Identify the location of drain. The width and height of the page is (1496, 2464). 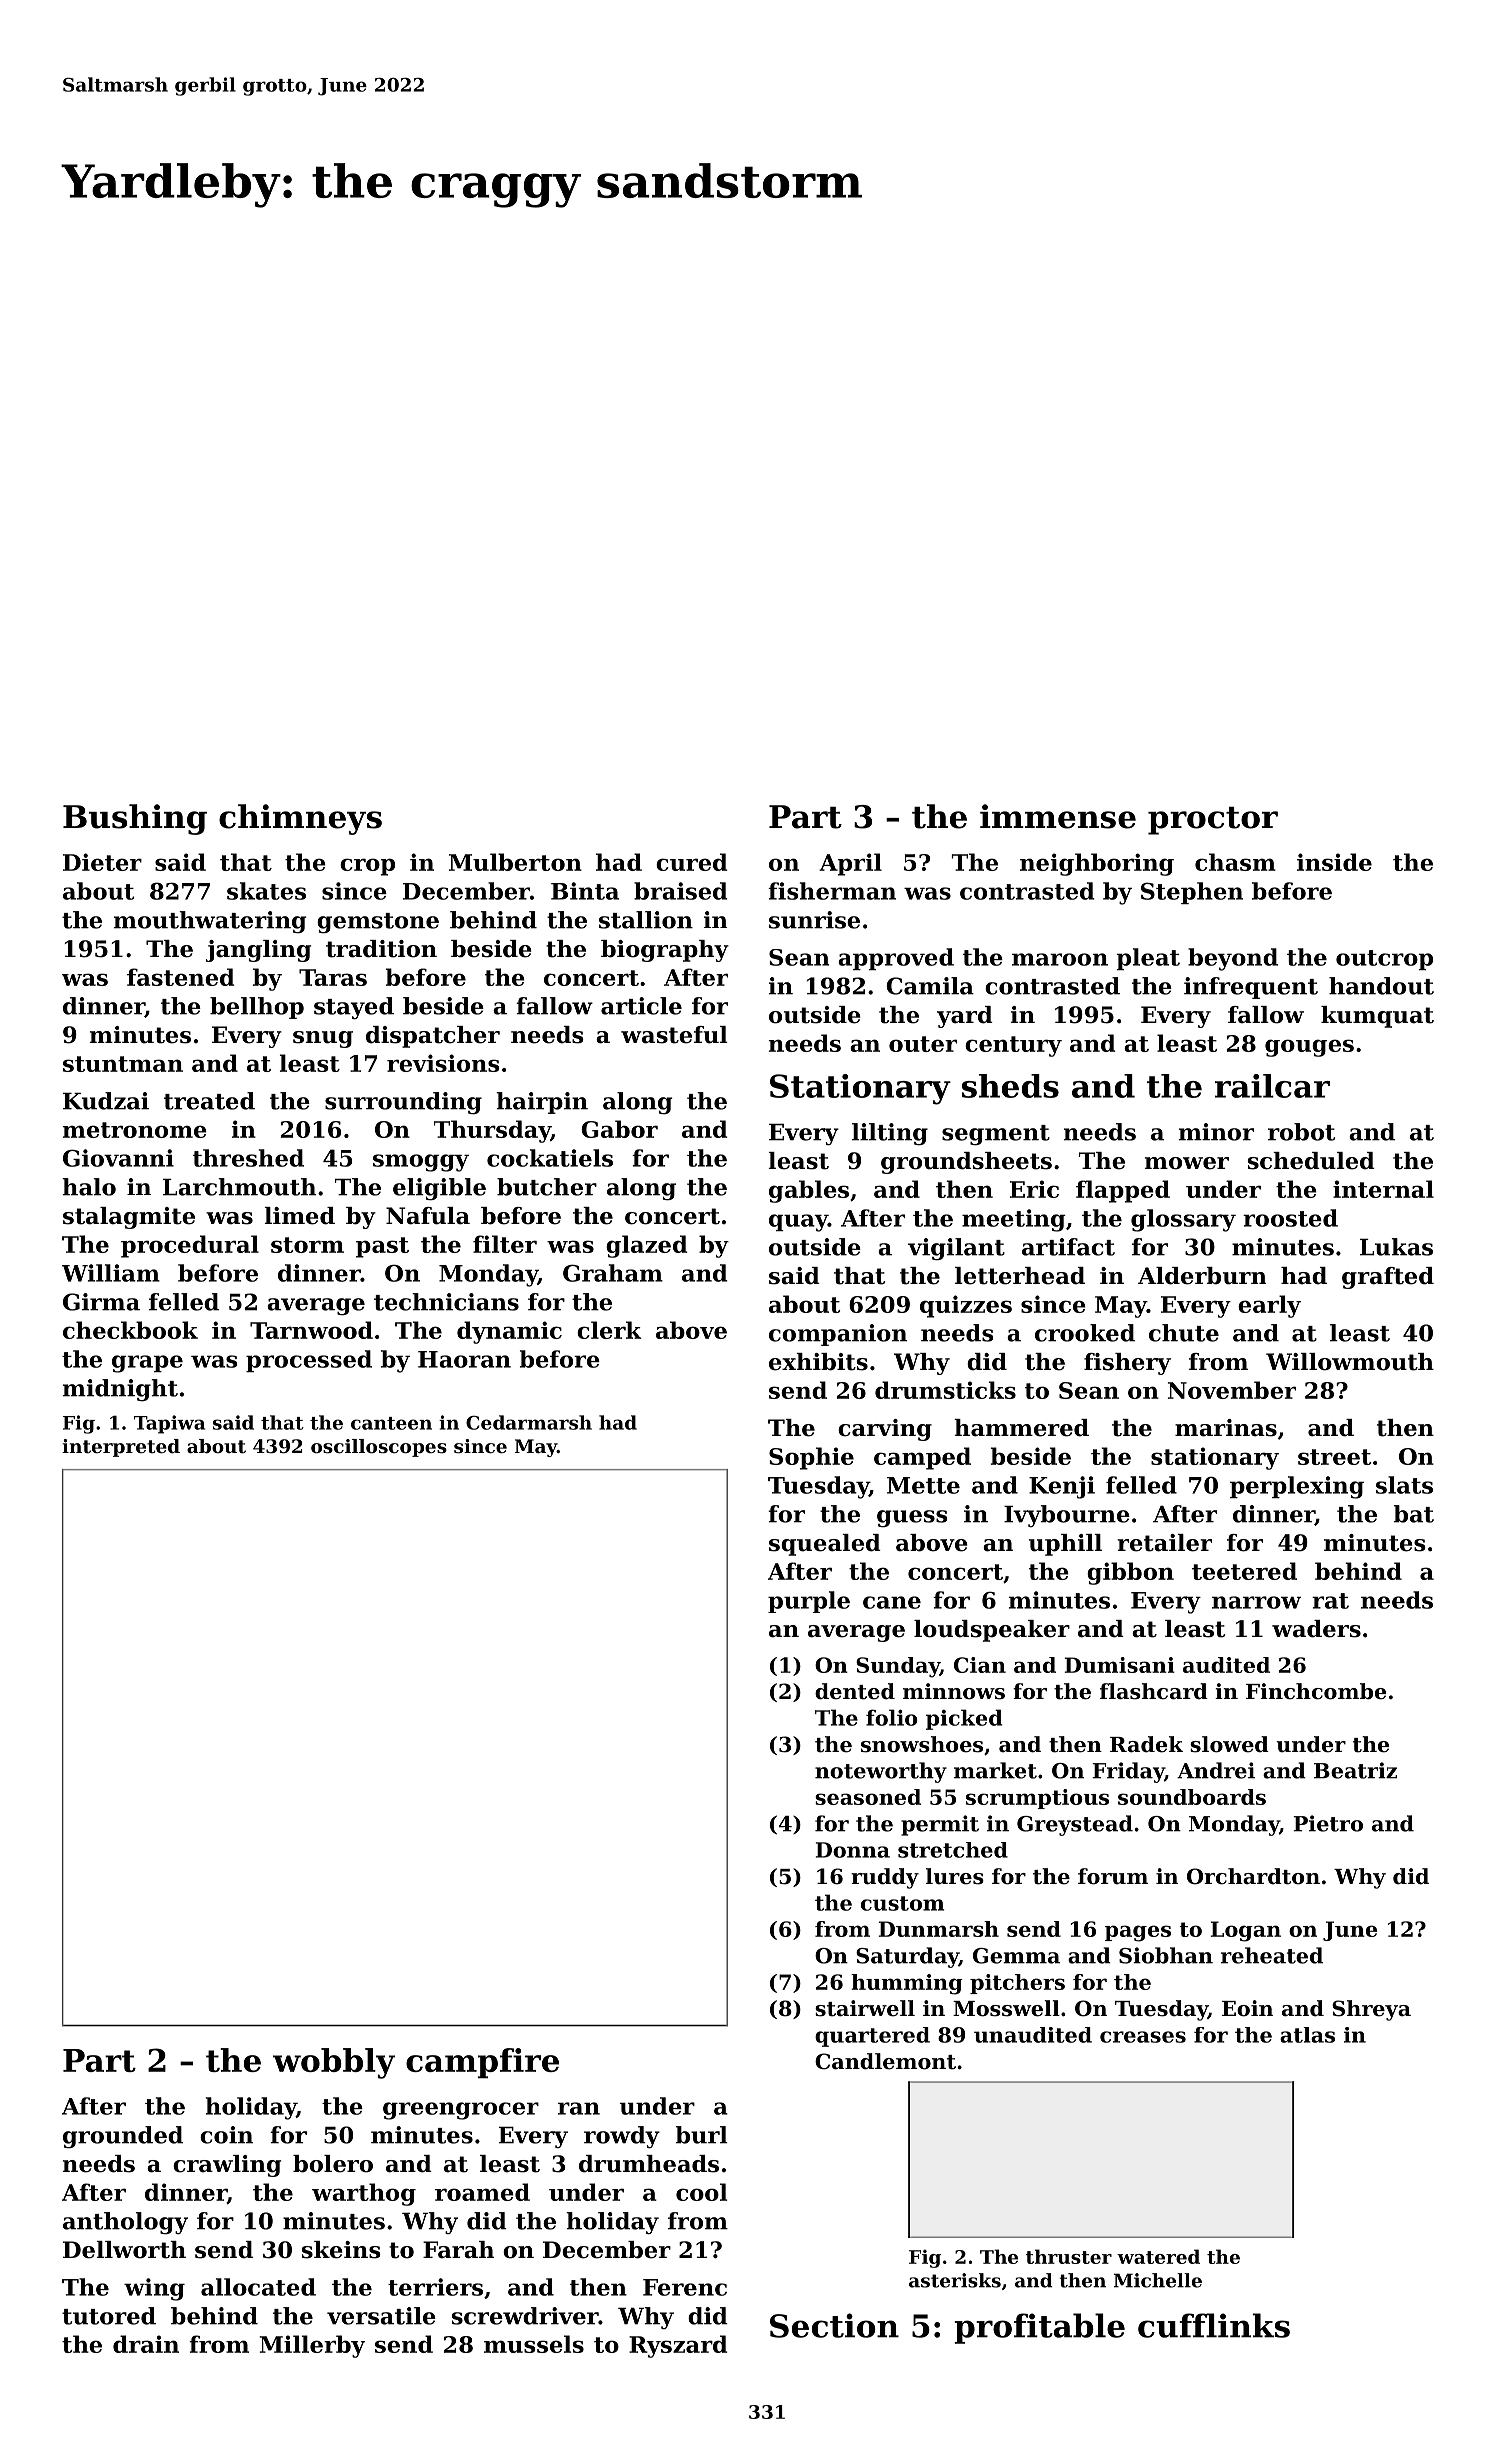
(146, 2344).
